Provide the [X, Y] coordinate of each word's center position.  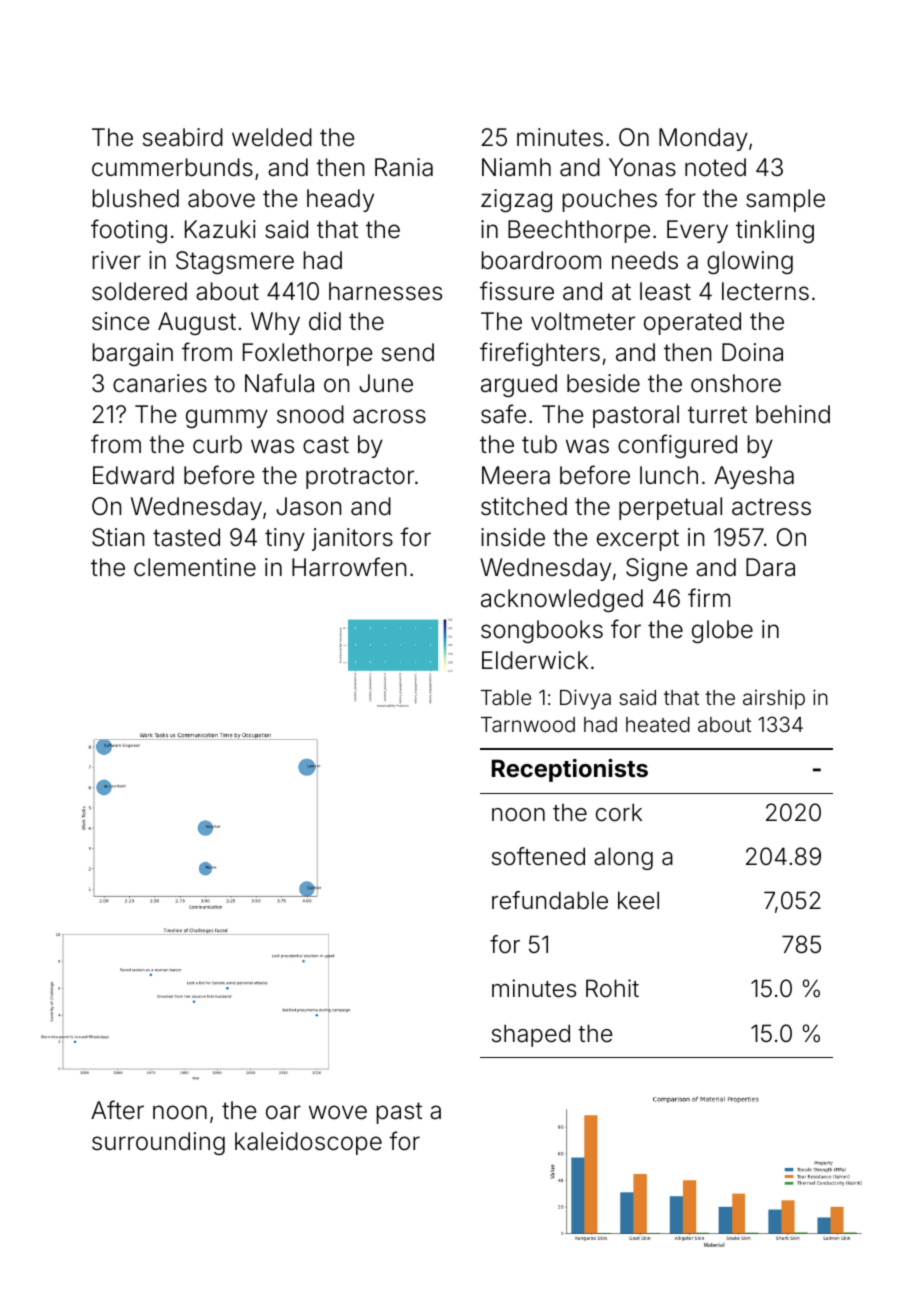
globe [722, 631]
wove [338, 1112]
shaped [531, 1035]
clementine [195, 567]
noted [715, 167]
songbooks [542, 631]
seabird [183, 137]
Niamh [516, 167]
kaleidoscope [308, 1143]
